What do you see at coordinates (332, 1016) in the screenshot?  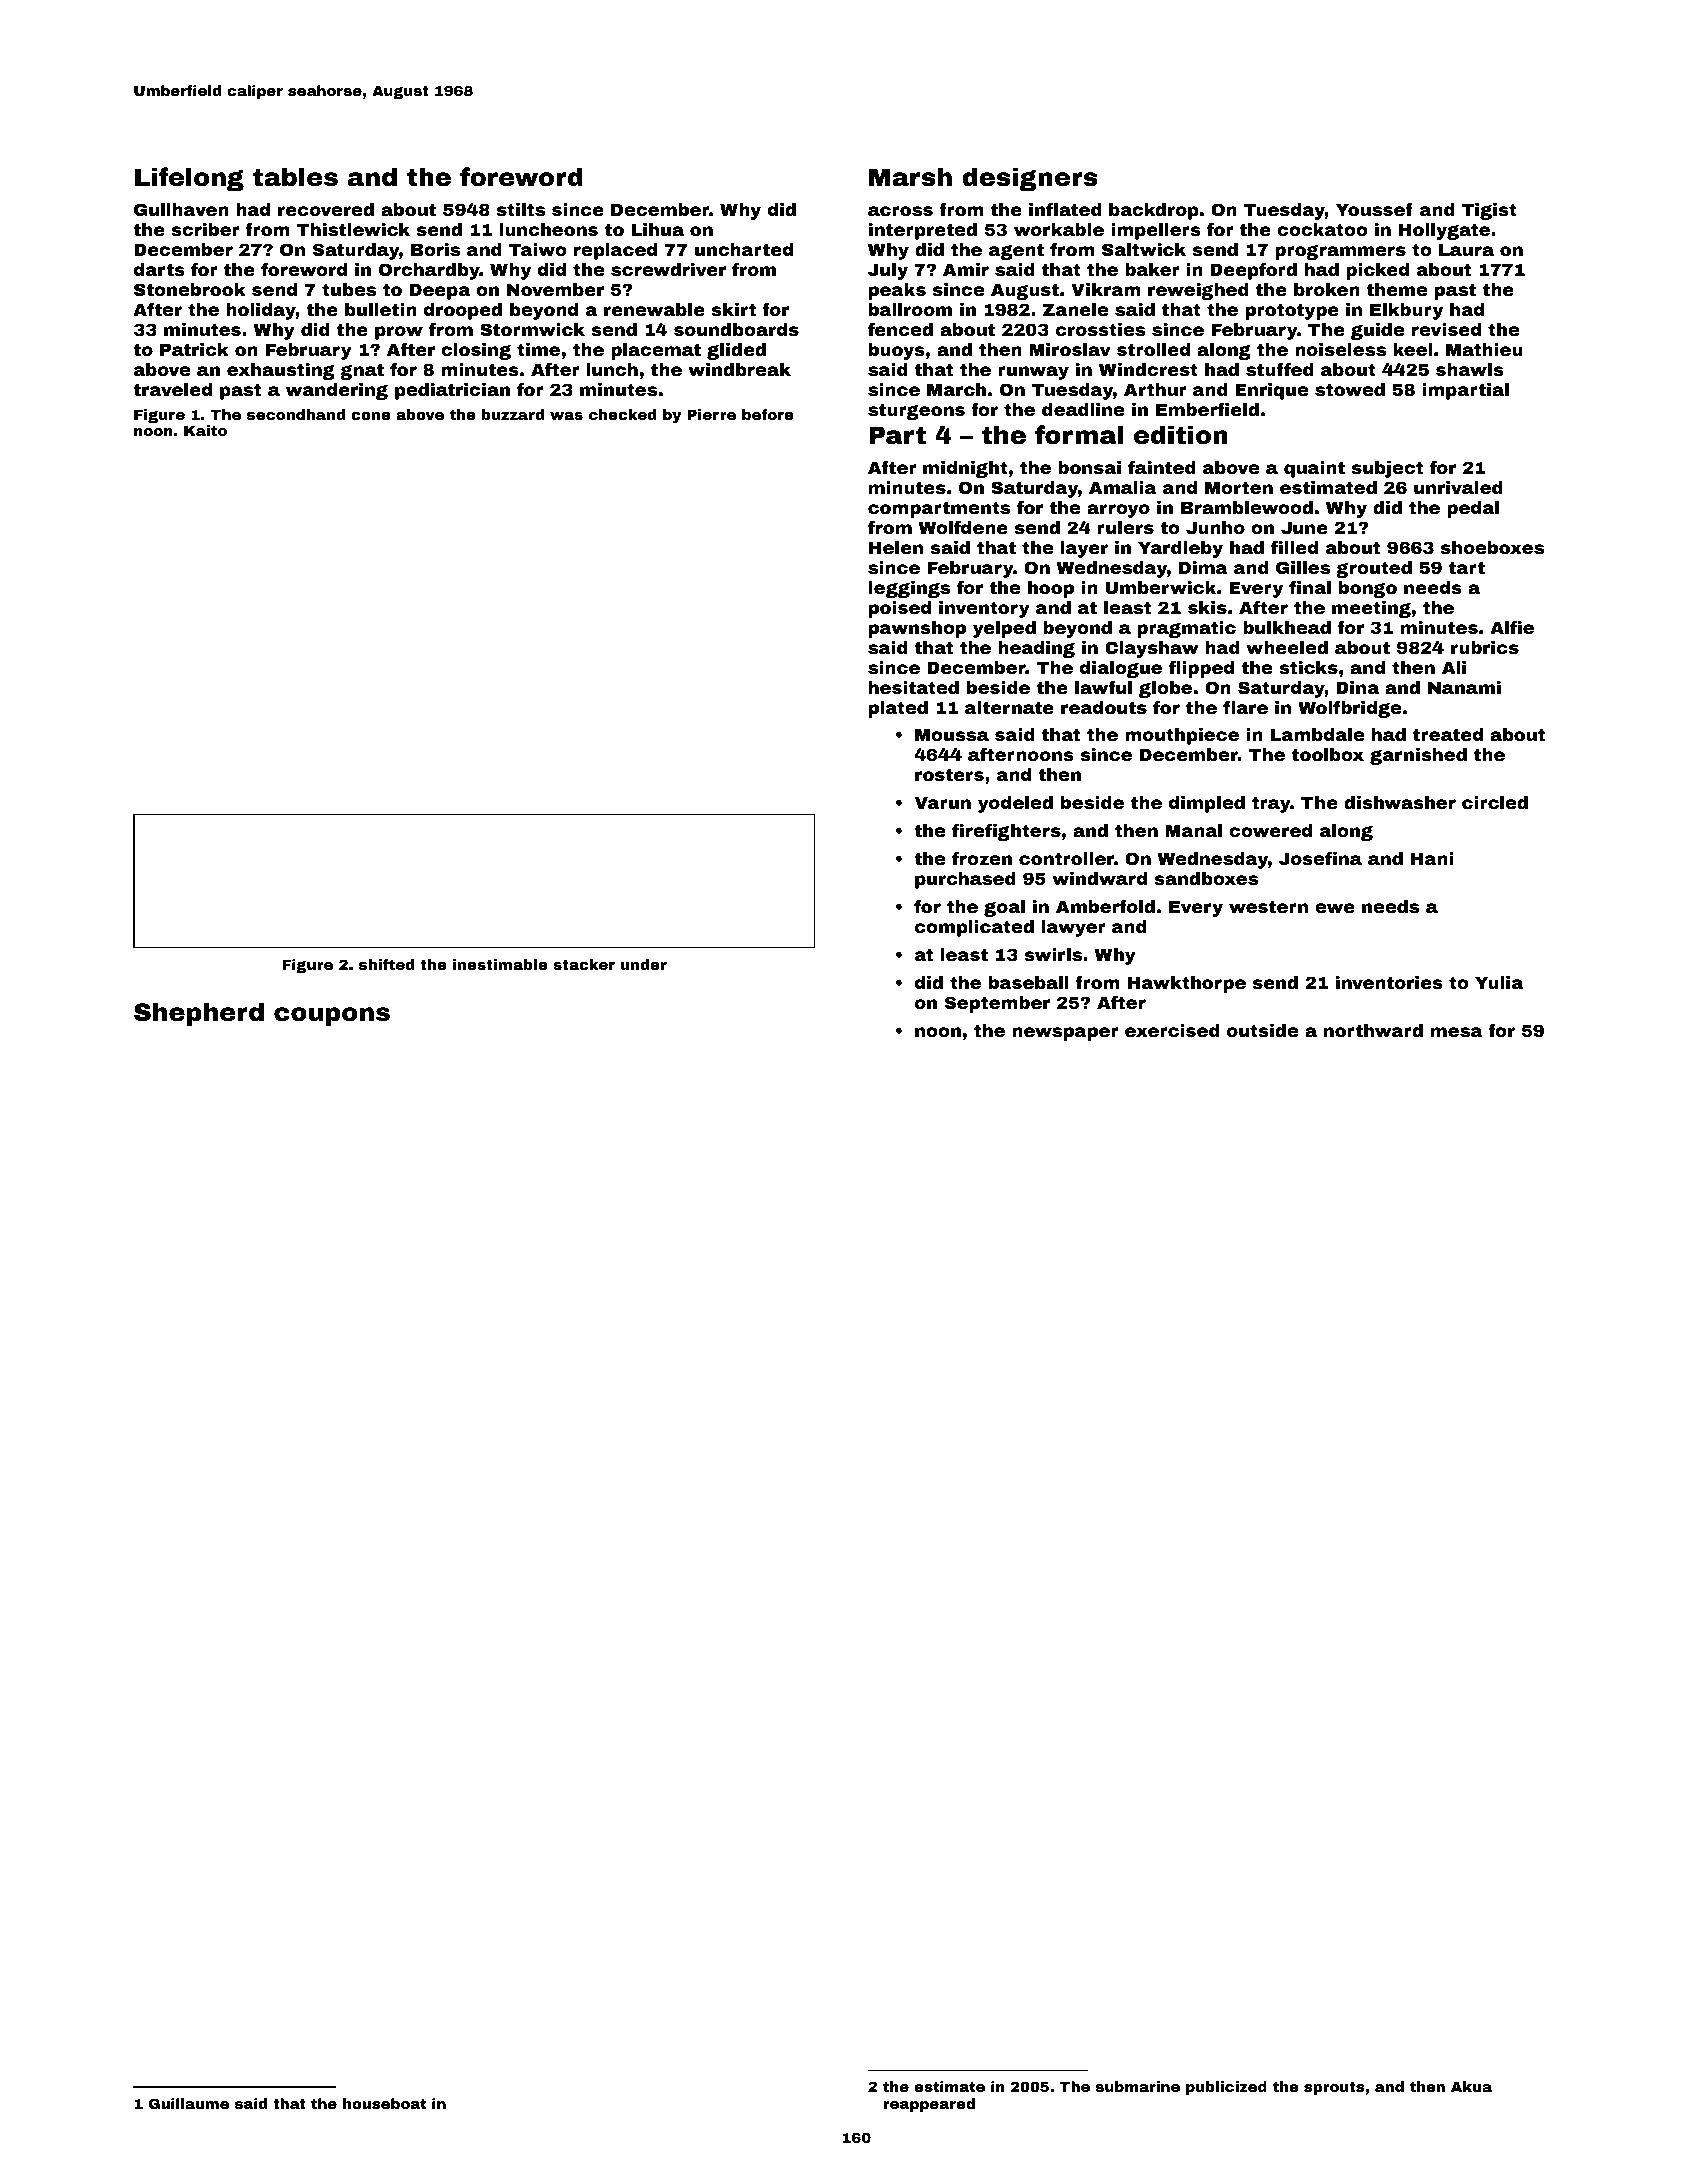 I see `coupons` at bounding box center [332, 1016].
